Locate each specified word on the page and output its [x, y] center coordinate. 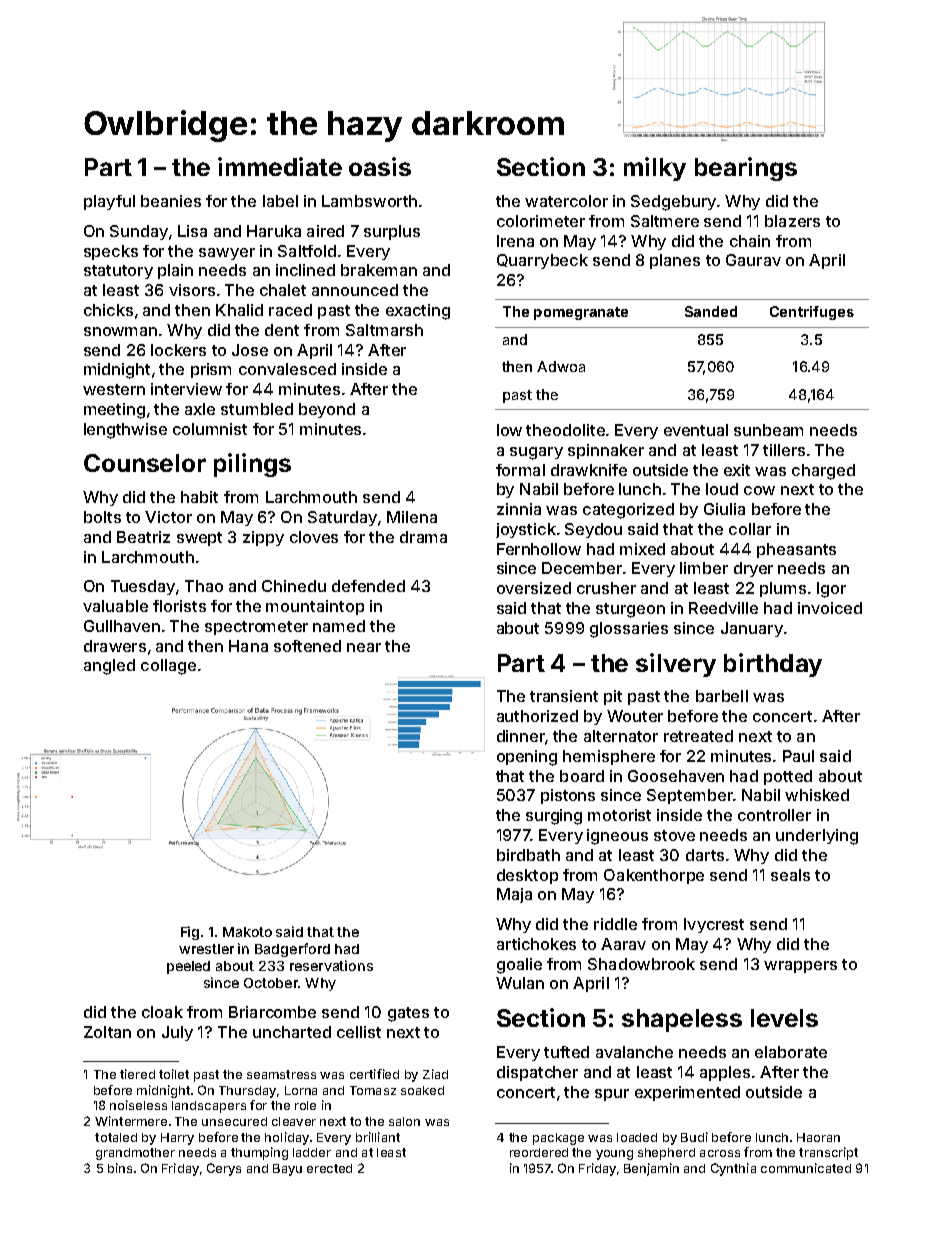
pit [613, 697]
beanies [171, 201]
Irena [515, 241]
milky [655, 169]
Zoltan [107, 1032]
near [364, 647]
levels [784, 1018]
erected [329, 1168]
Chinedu [294, 586]
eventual [696, 430]
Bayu [287, 1170]
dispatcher [537, 1073]
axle [200, 409]
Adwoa [561, 366]
